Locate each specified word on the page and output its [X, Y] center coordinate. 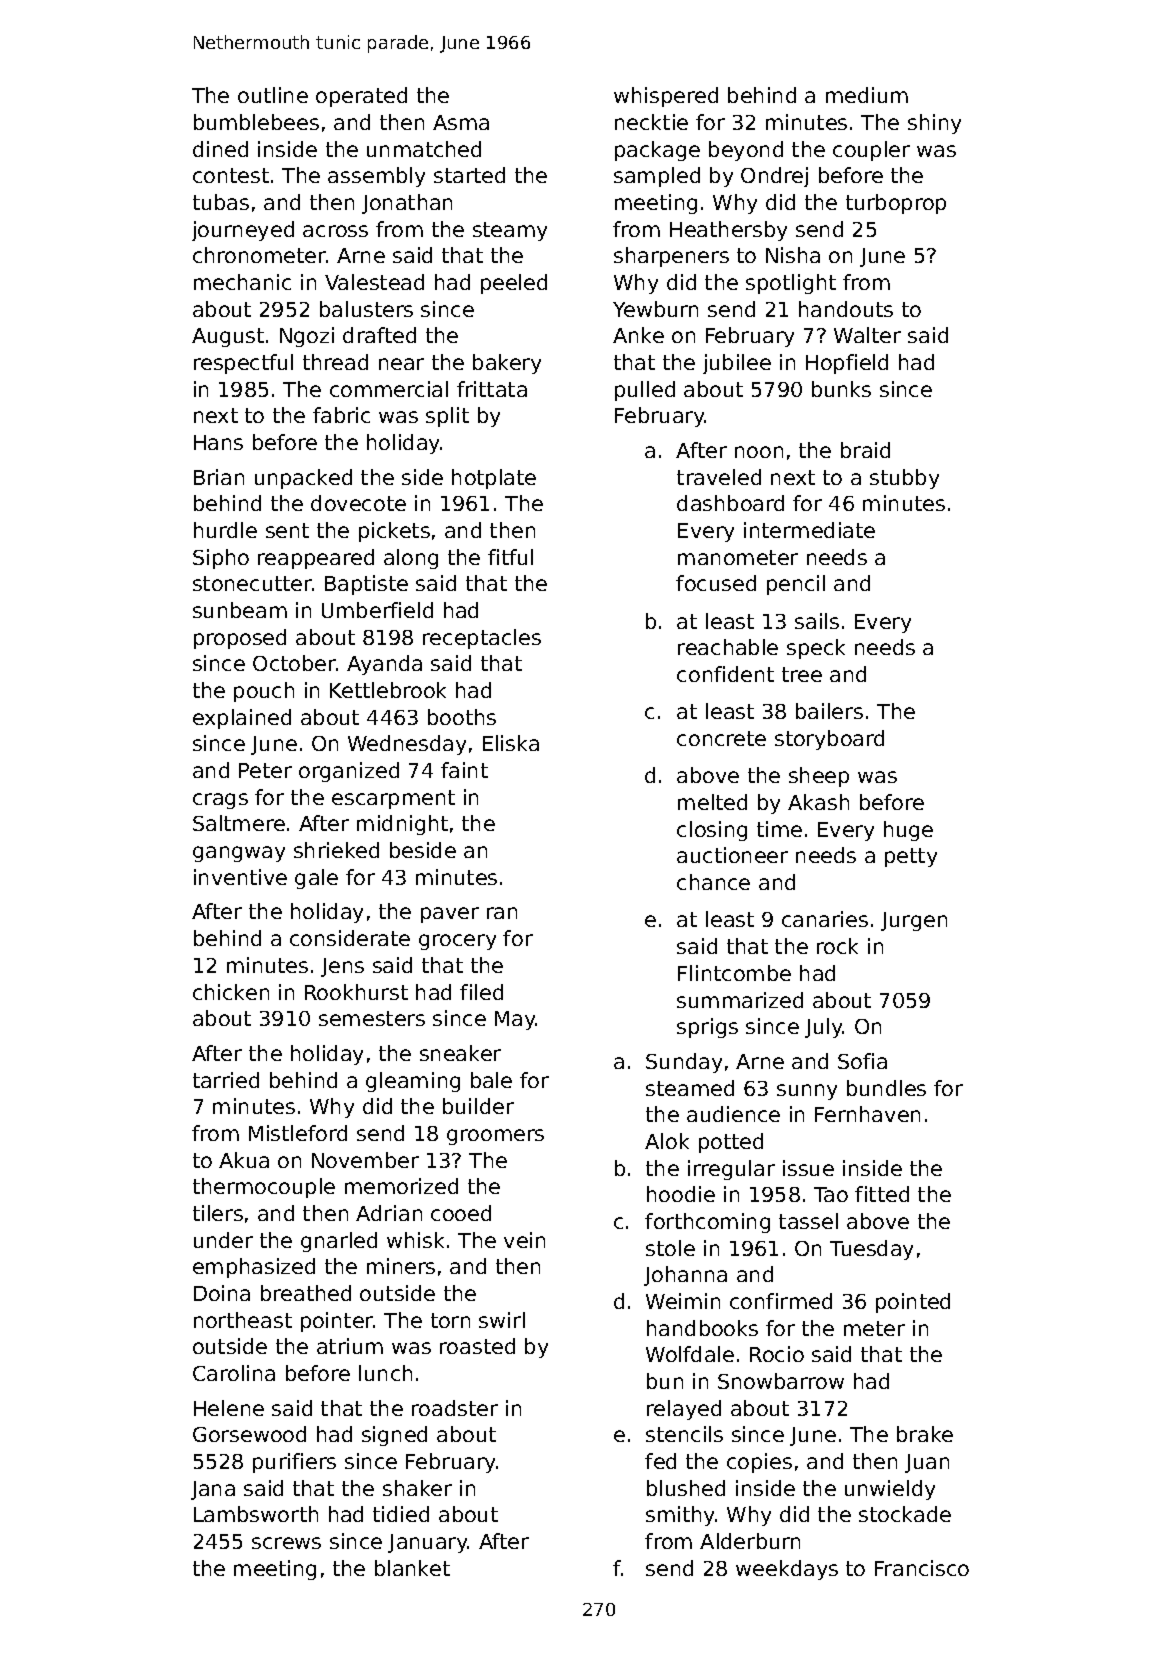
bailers [829, 711]
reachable [728, 647]
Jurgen [914, 921]
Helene [229, 1408]
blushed [686, 1488]
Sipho [221, 559]
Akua [244, 1160]
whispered [666, 97]
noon [759, 452]
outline [273, 95]
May [515, 1020]
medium [867, 95]
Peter [265, 770]
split [447, 417]
